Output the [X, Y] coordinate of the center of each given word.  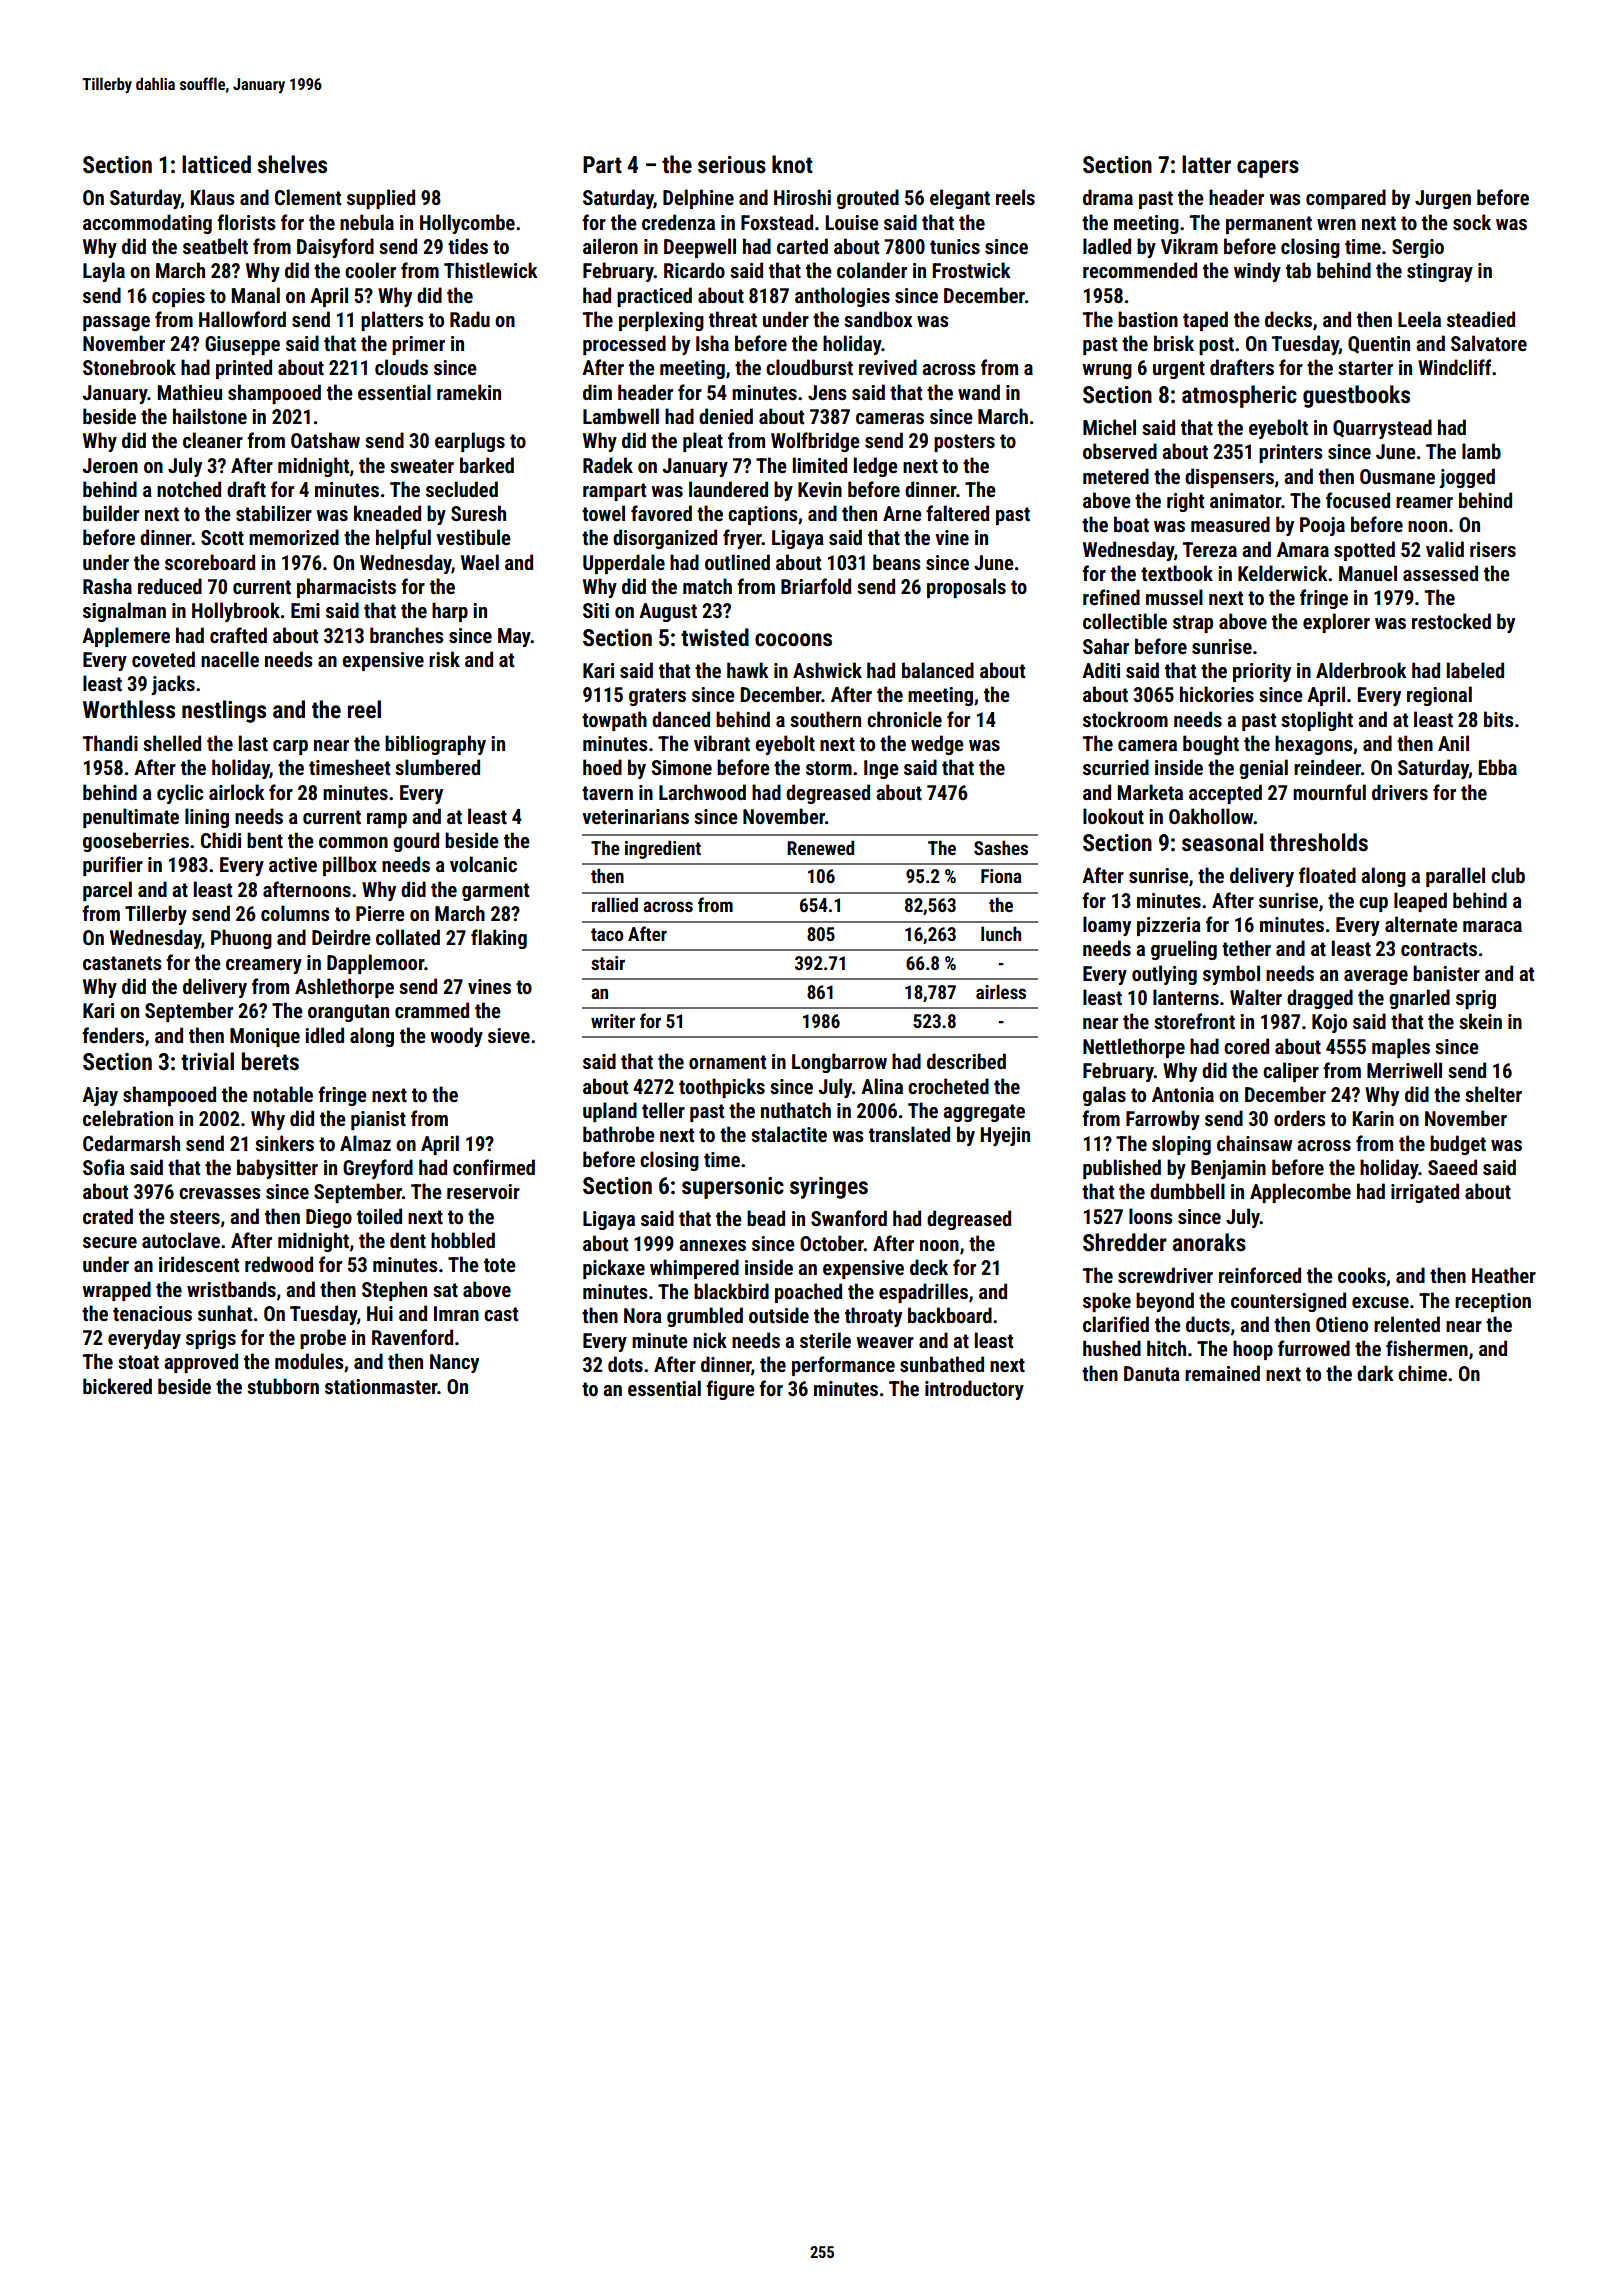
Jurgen [1443, 199]
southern [825, 719]
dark [1375, 1373]
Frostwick [971, 270]
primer [418, 345]
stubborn [283, 1386]
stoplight [1317, 721]
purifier [113, 866]
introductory [974, 1390]
